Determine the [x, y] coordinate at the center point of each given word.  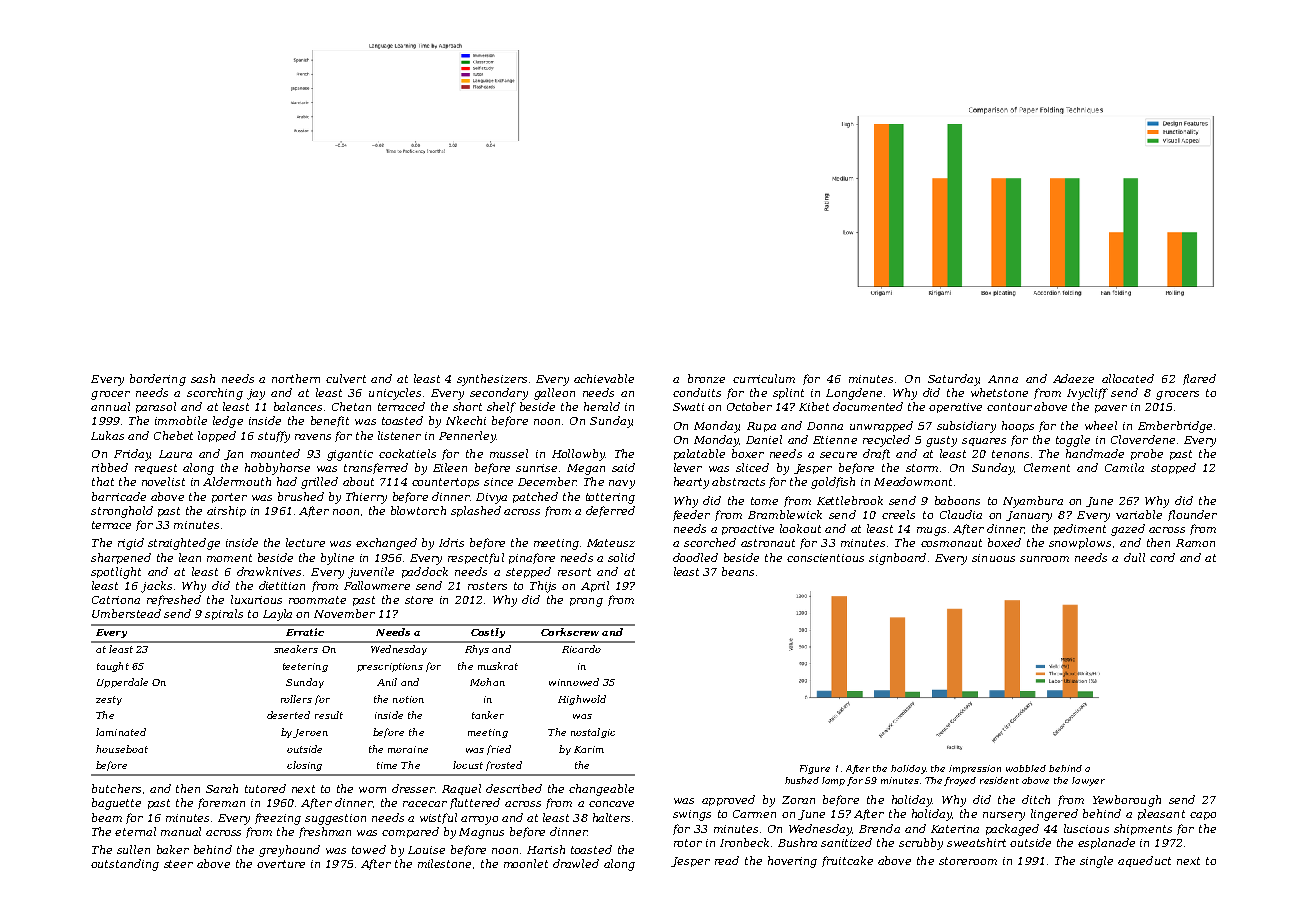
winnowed [574, 682]
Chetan [351, 406]
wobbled [1026, 768]
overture [281, 864]
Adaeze [1073, 378]
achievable [604, 378]
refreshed [174, 600]
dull [1134, 557]
